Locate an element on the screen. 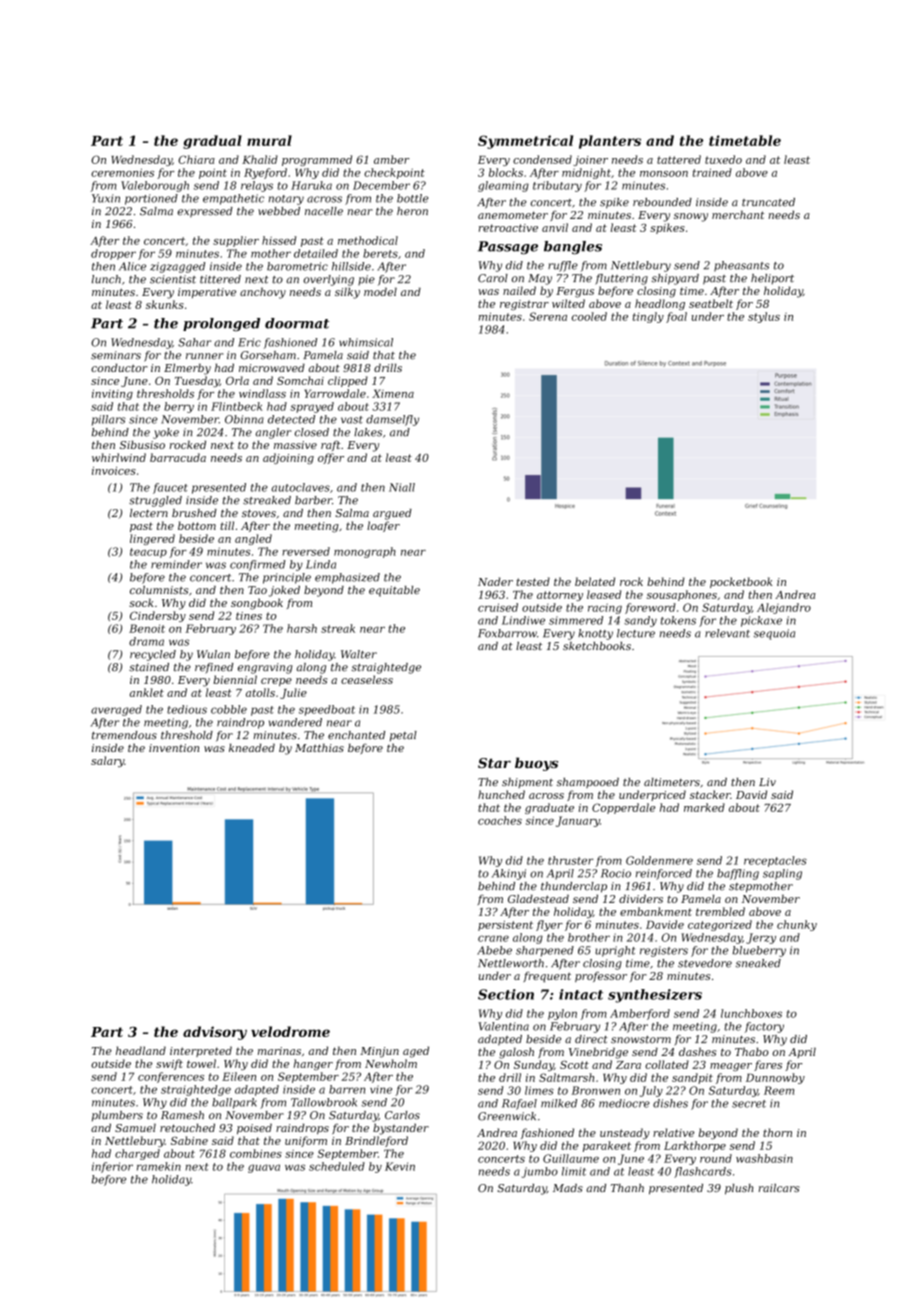 This screenshot has width=908, height=1316. Serena is located at coordinates (548, 316).
